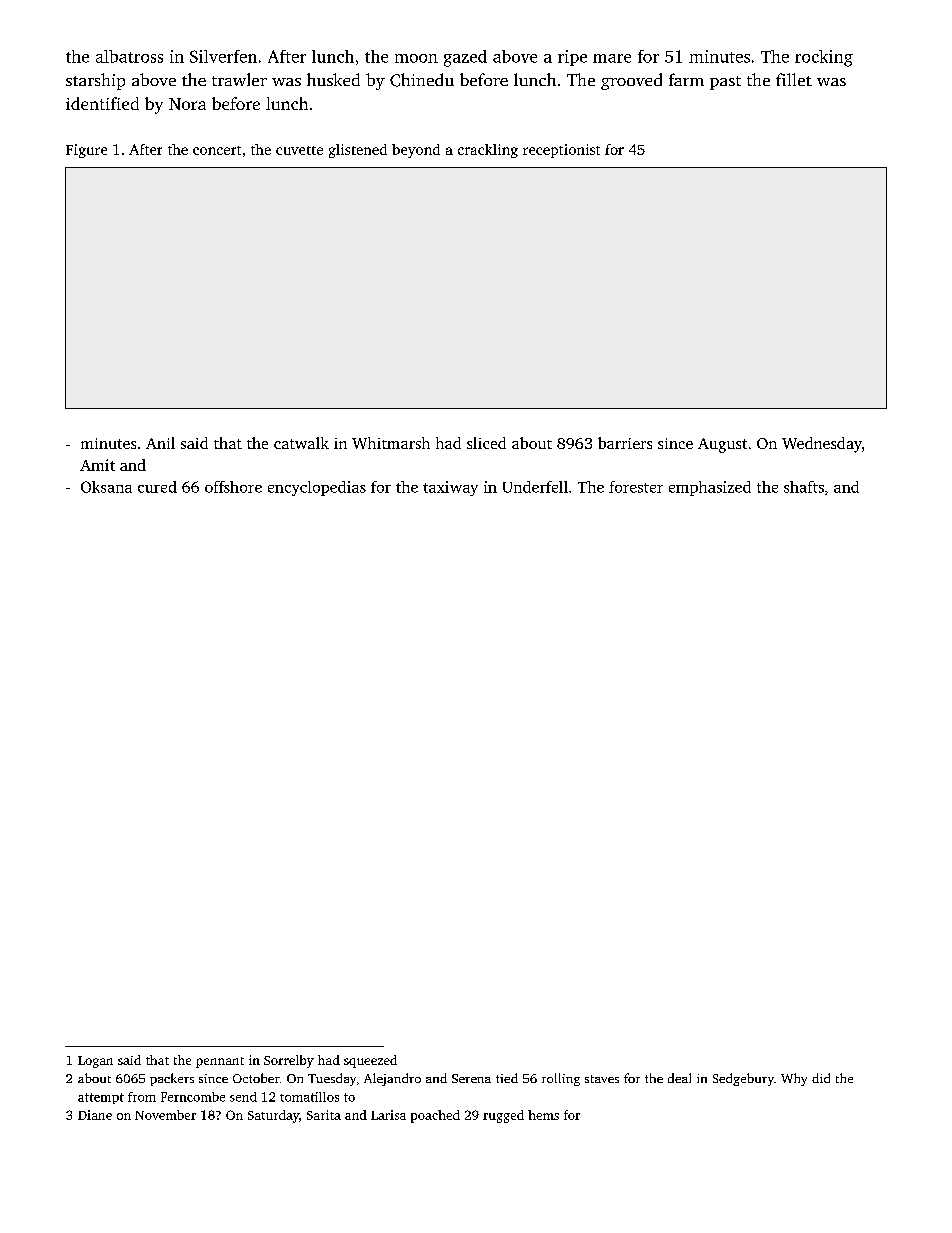 The width and height of the page is (952, 1233). I want to click on fillet, so click(794, 79).
